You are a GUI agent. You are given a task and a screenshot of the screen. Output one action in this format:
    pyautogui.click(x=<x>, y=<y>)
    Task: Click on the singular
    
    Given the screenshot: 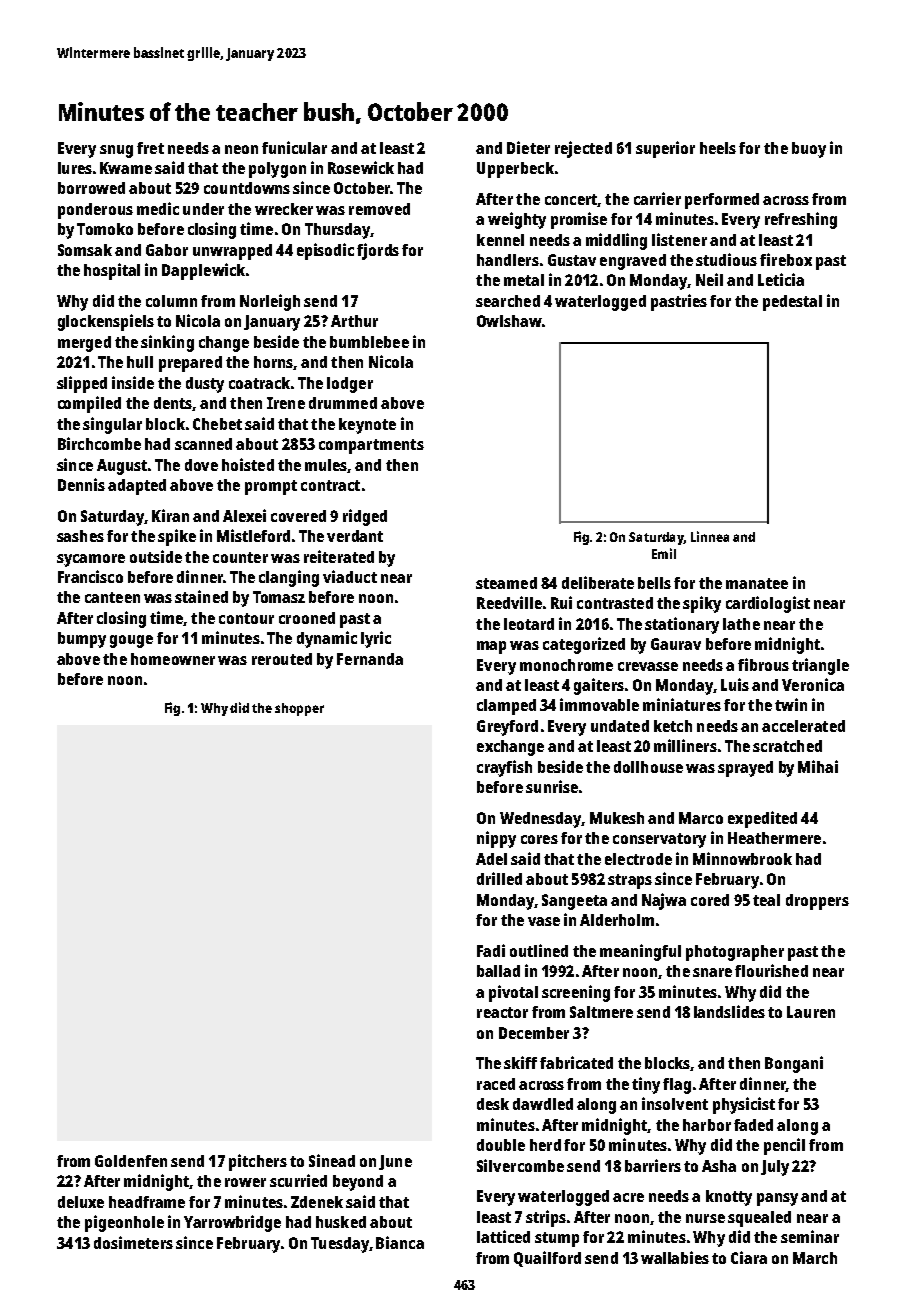 What is the action you would take?
    pyautogui.click(x=112, y=425)
